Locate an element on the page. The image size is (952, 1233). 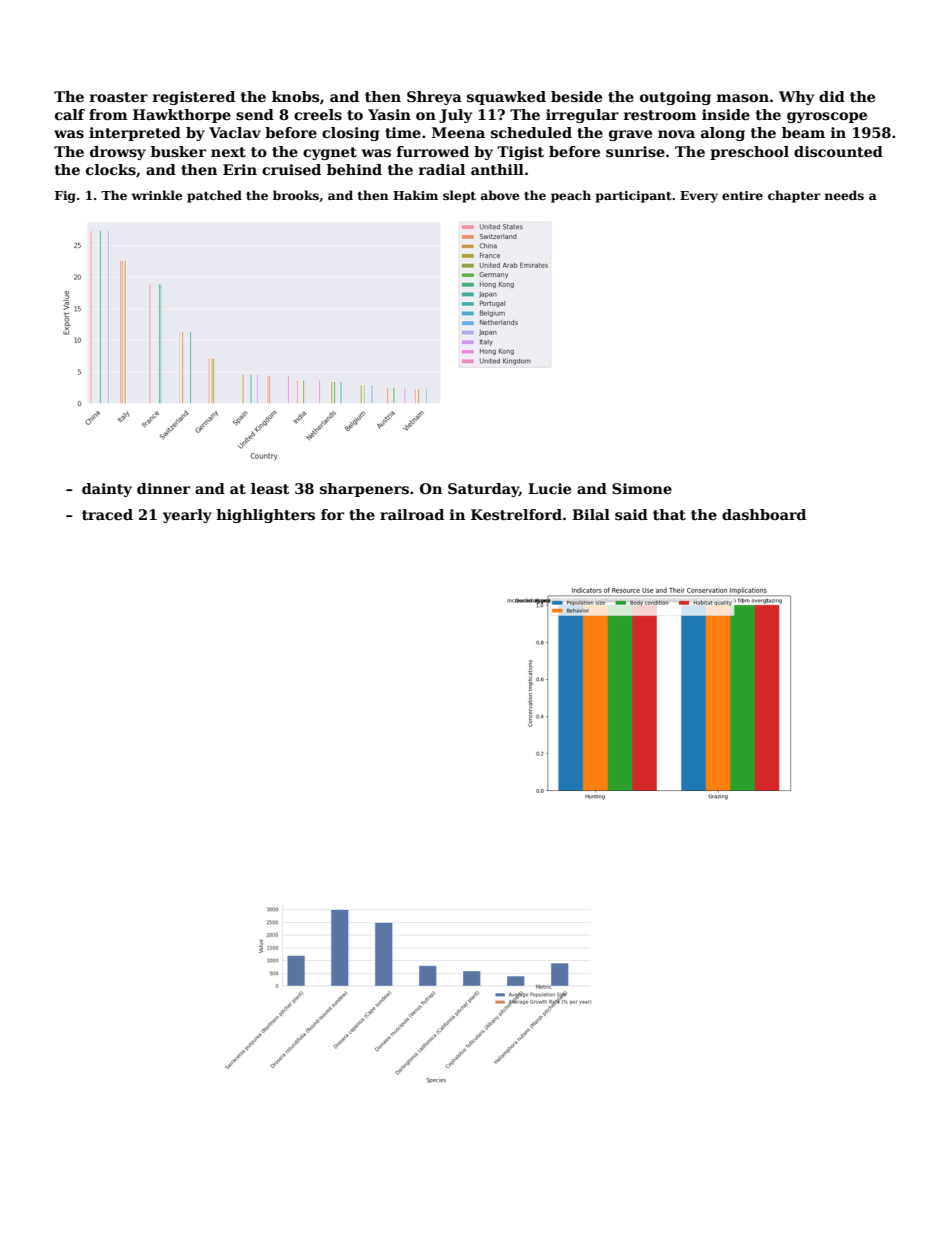
did is located at coordinates (832, 96).
